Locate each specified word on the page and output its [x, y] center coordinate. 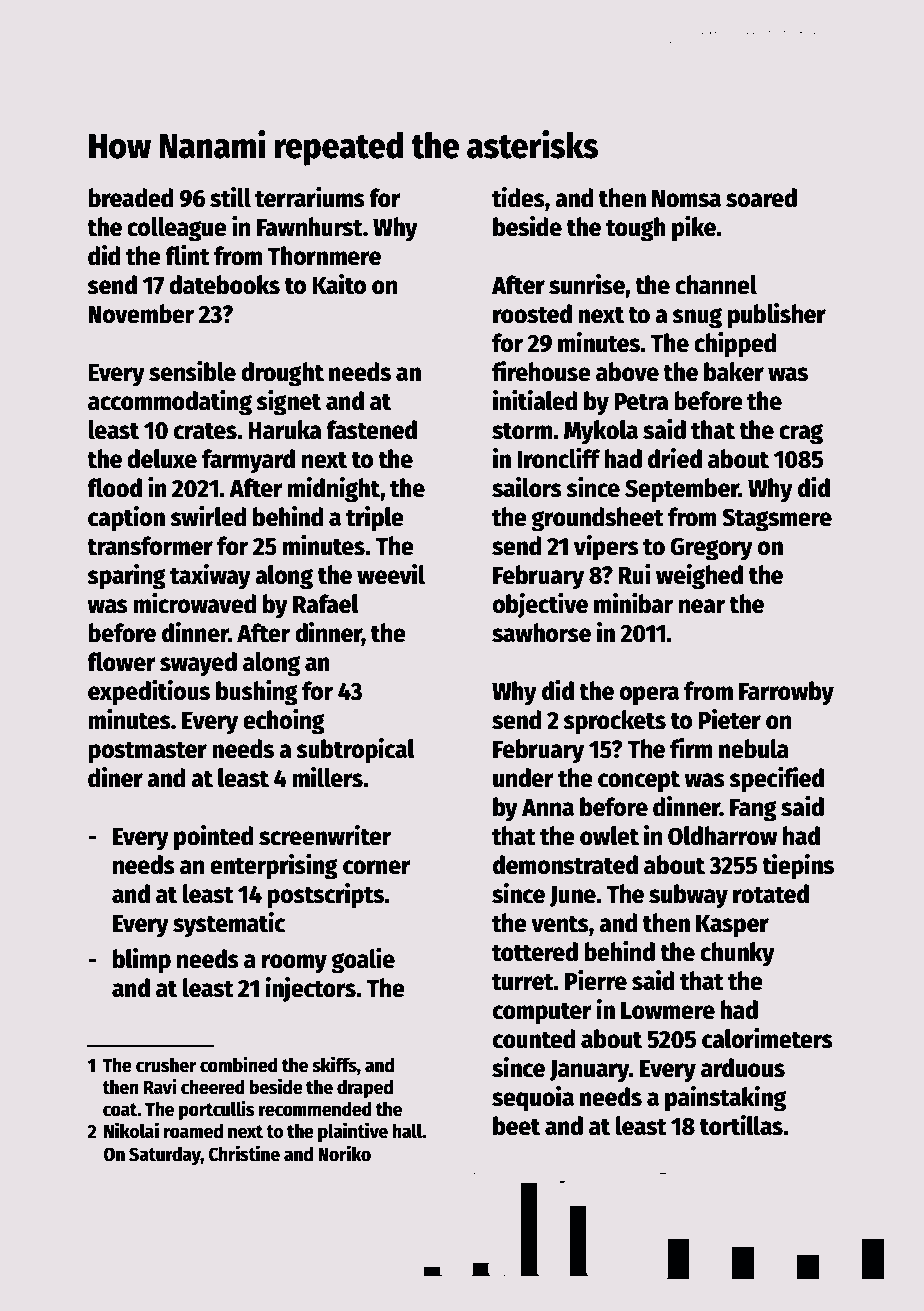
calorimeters [767, 1038]
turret [523, 982]
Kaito [339, 284]
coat [120, 1110]
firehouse [541, 371]
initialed [535, 400]
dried [675, 458]
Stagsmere [777, 520]
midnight [334, 490]
